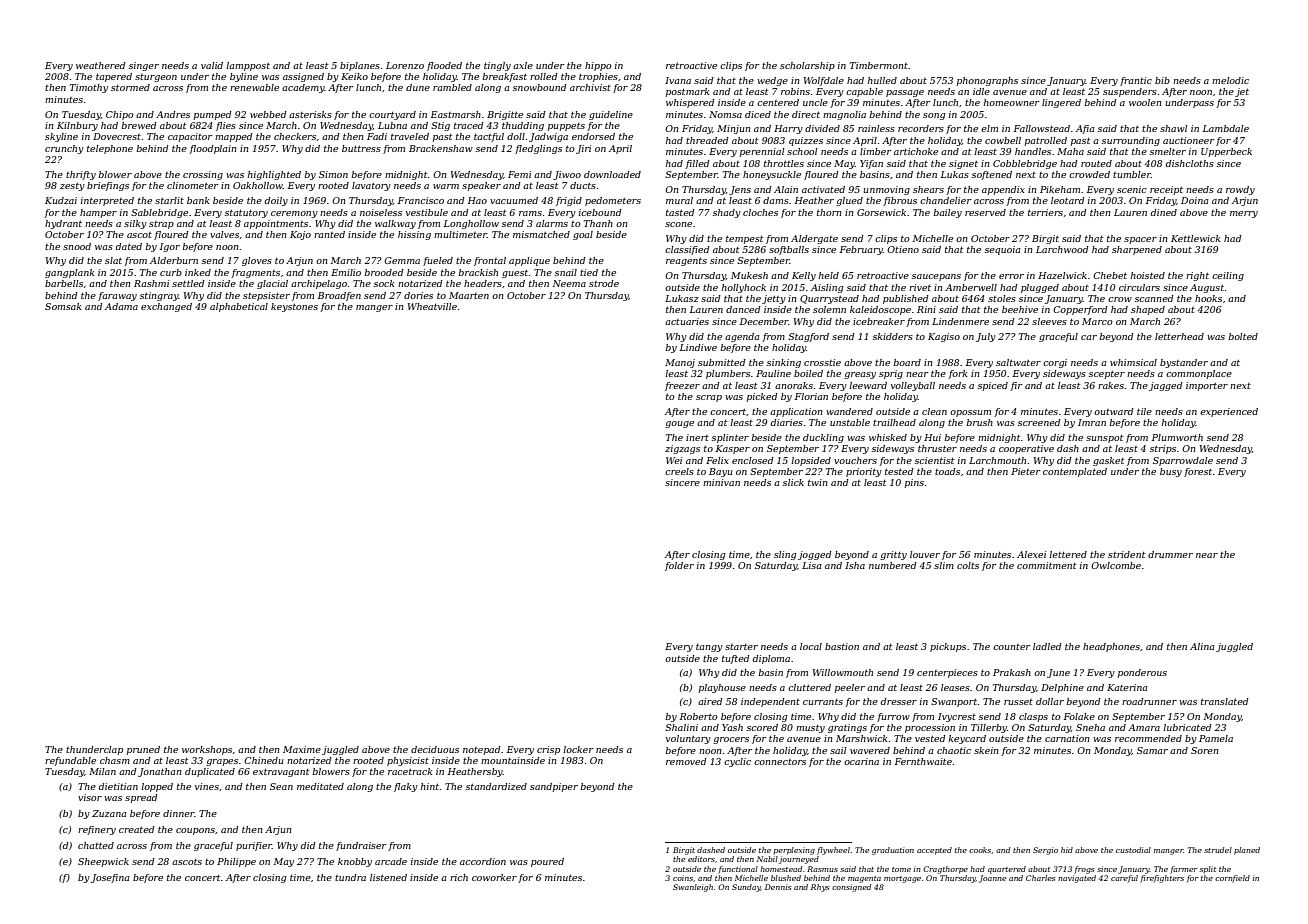  I want to click on singer, so click(144, 66).
